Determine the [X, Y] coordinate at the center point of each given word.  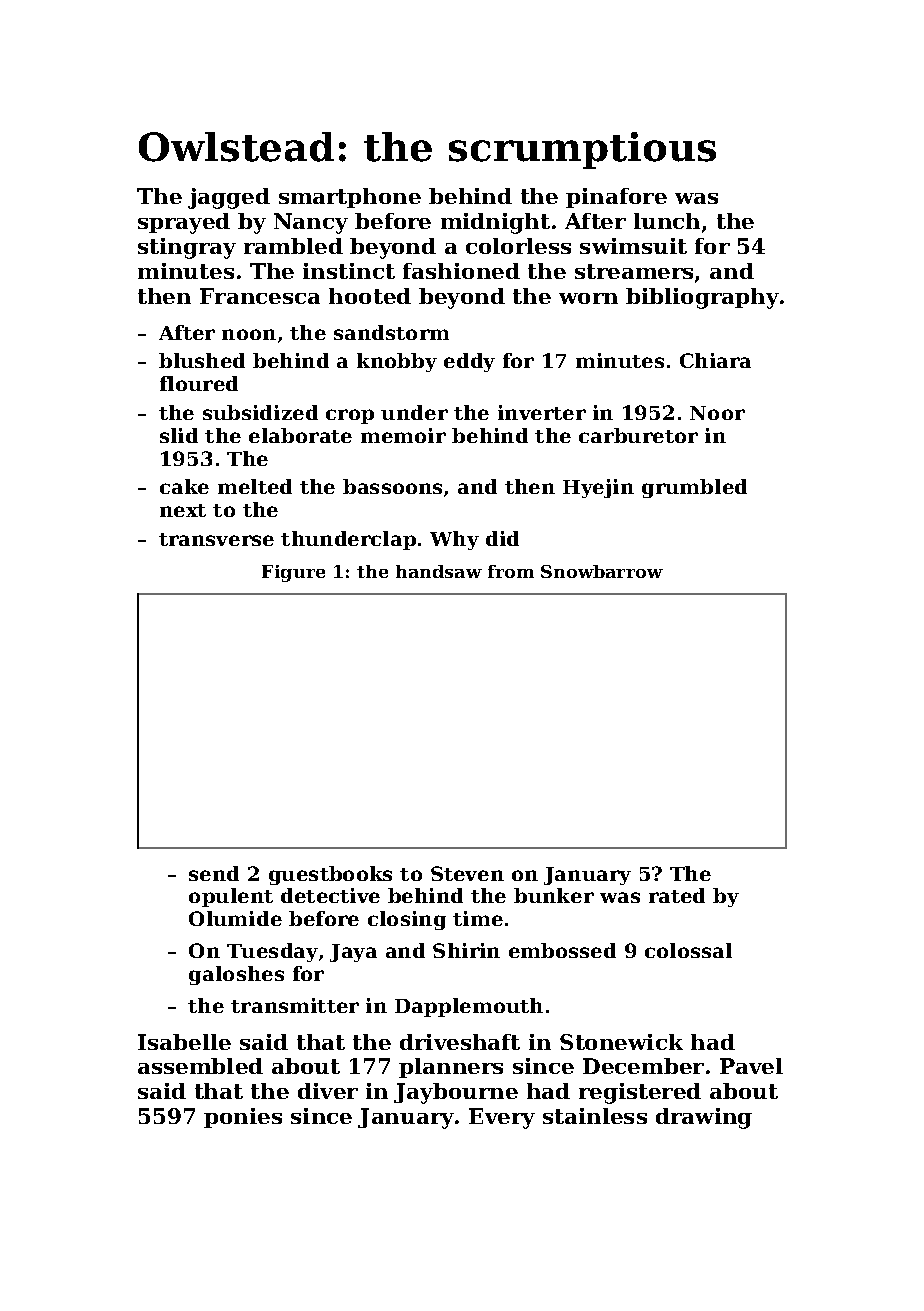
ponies [243, 1118]
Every [502, 1118]
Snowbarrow [602, 571]
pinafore [616, 198]
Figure [293, 573]
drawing [704, 1118]
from [511, 571]
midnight [495, 223]
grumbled [694, 488]
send [214, 873]
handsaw [439, 571]
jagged [229, 198]
